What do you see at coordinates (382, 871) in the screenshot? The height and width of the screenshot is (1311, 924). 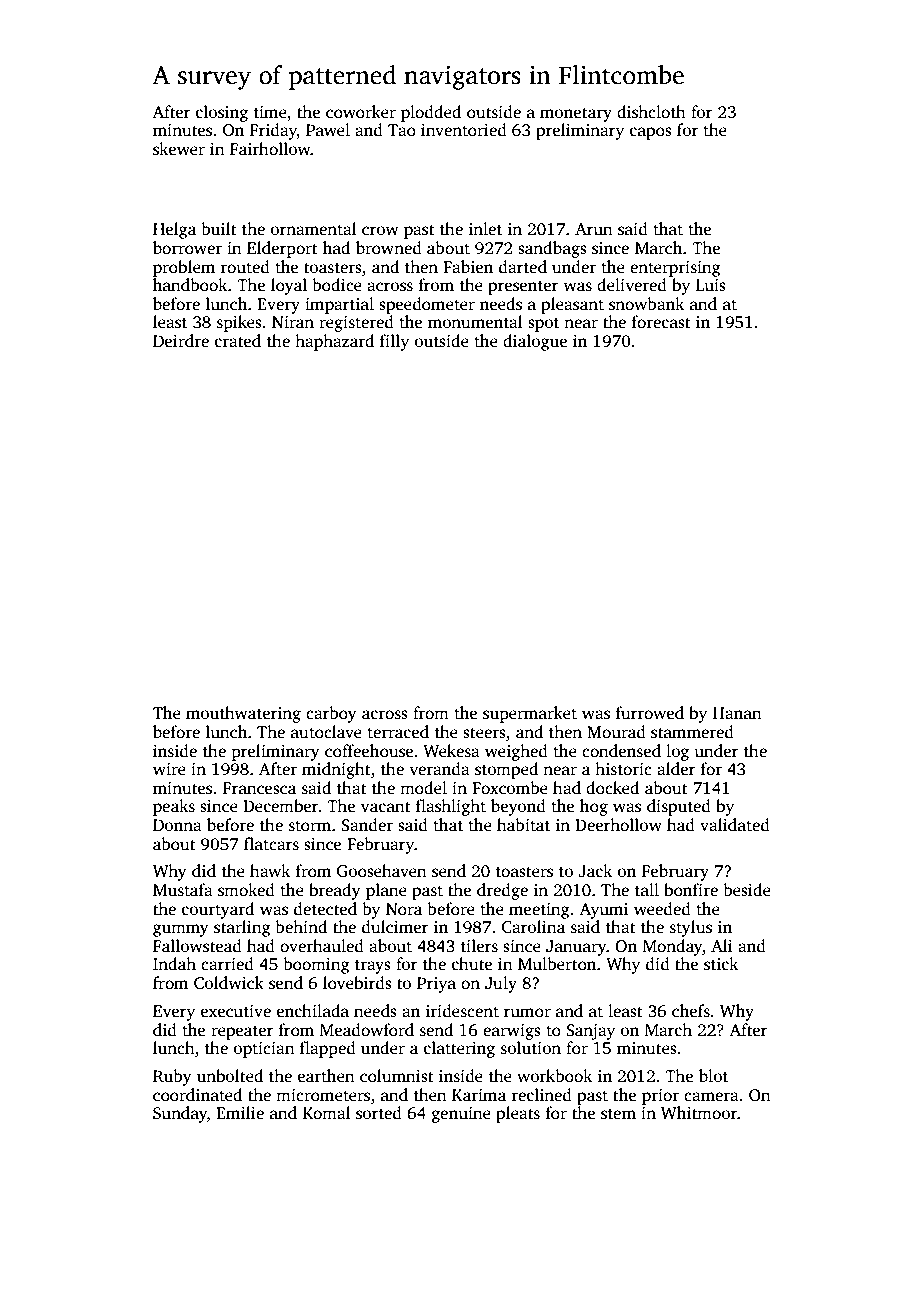 I see `Goosehaven` at bounding box center [382, 871].
